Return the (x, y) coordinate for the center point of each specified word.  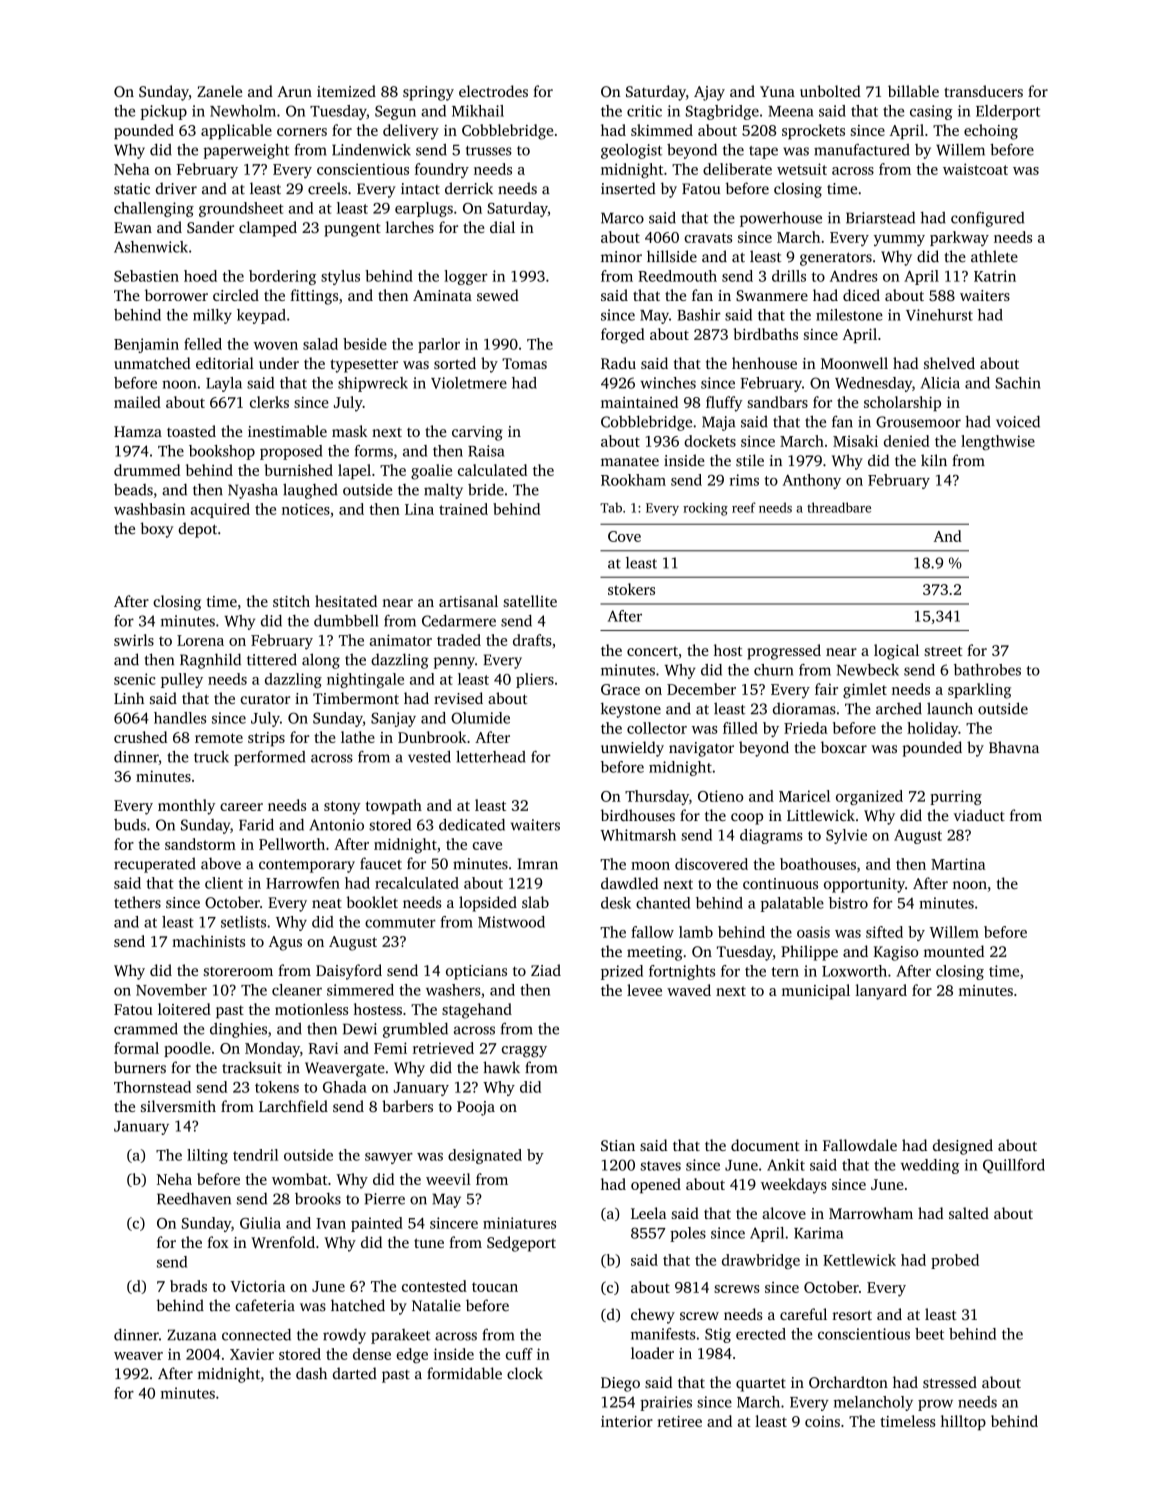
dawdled (629, 883)
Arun (294, 91)
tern (785, 972)
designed (963, 1147)
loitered (184, 1009)
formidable (464, 1373)
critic (644, 111)
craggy (524, 1052)
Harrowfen (303, 883)
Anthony (812, 481)
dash (311, 1373)
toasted (191, 431)
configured (987, 219)
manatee (630, 462)
